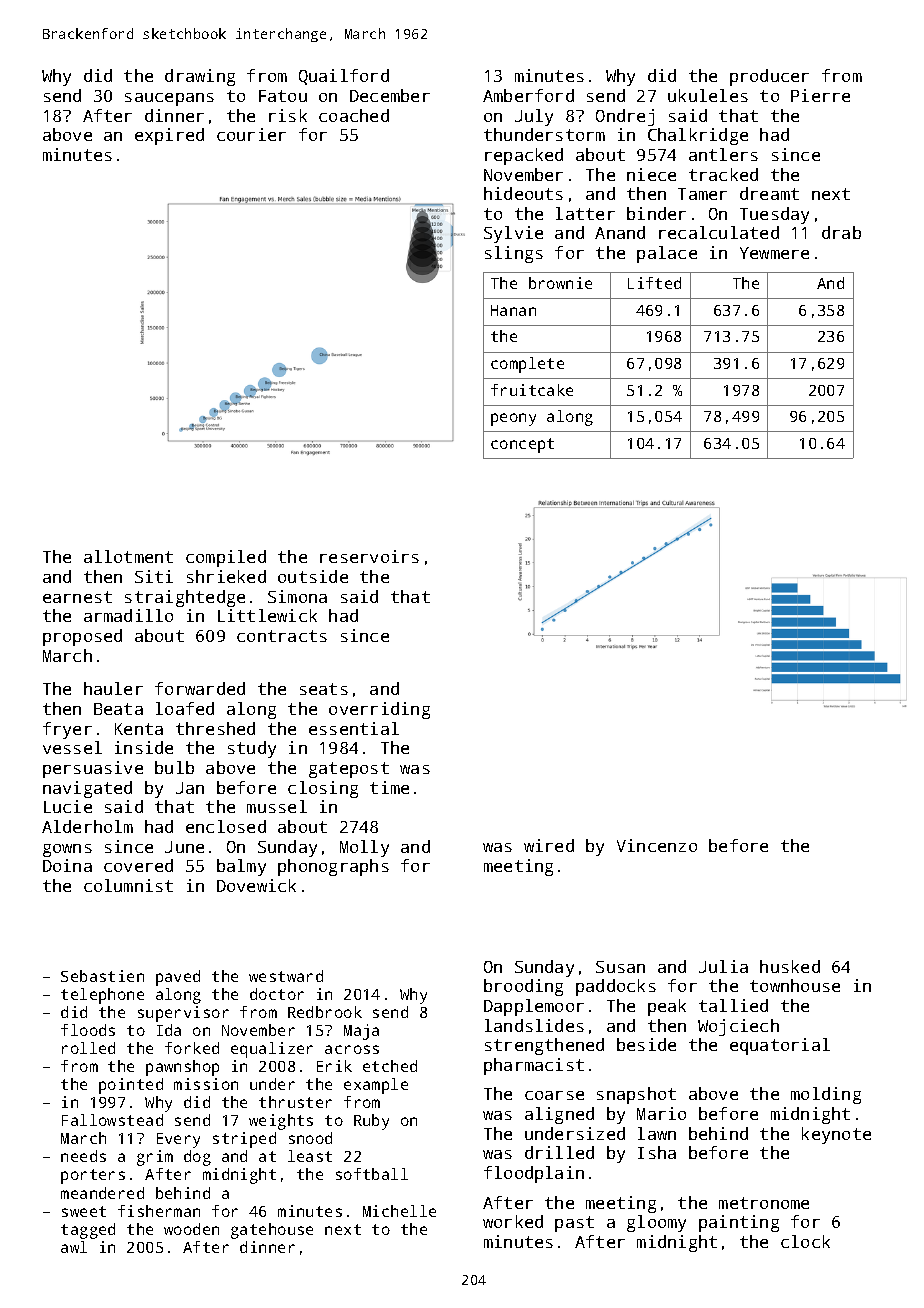  Describe the element at coordinates (169, 136) in the screenshot. I see `expired` at that location.
